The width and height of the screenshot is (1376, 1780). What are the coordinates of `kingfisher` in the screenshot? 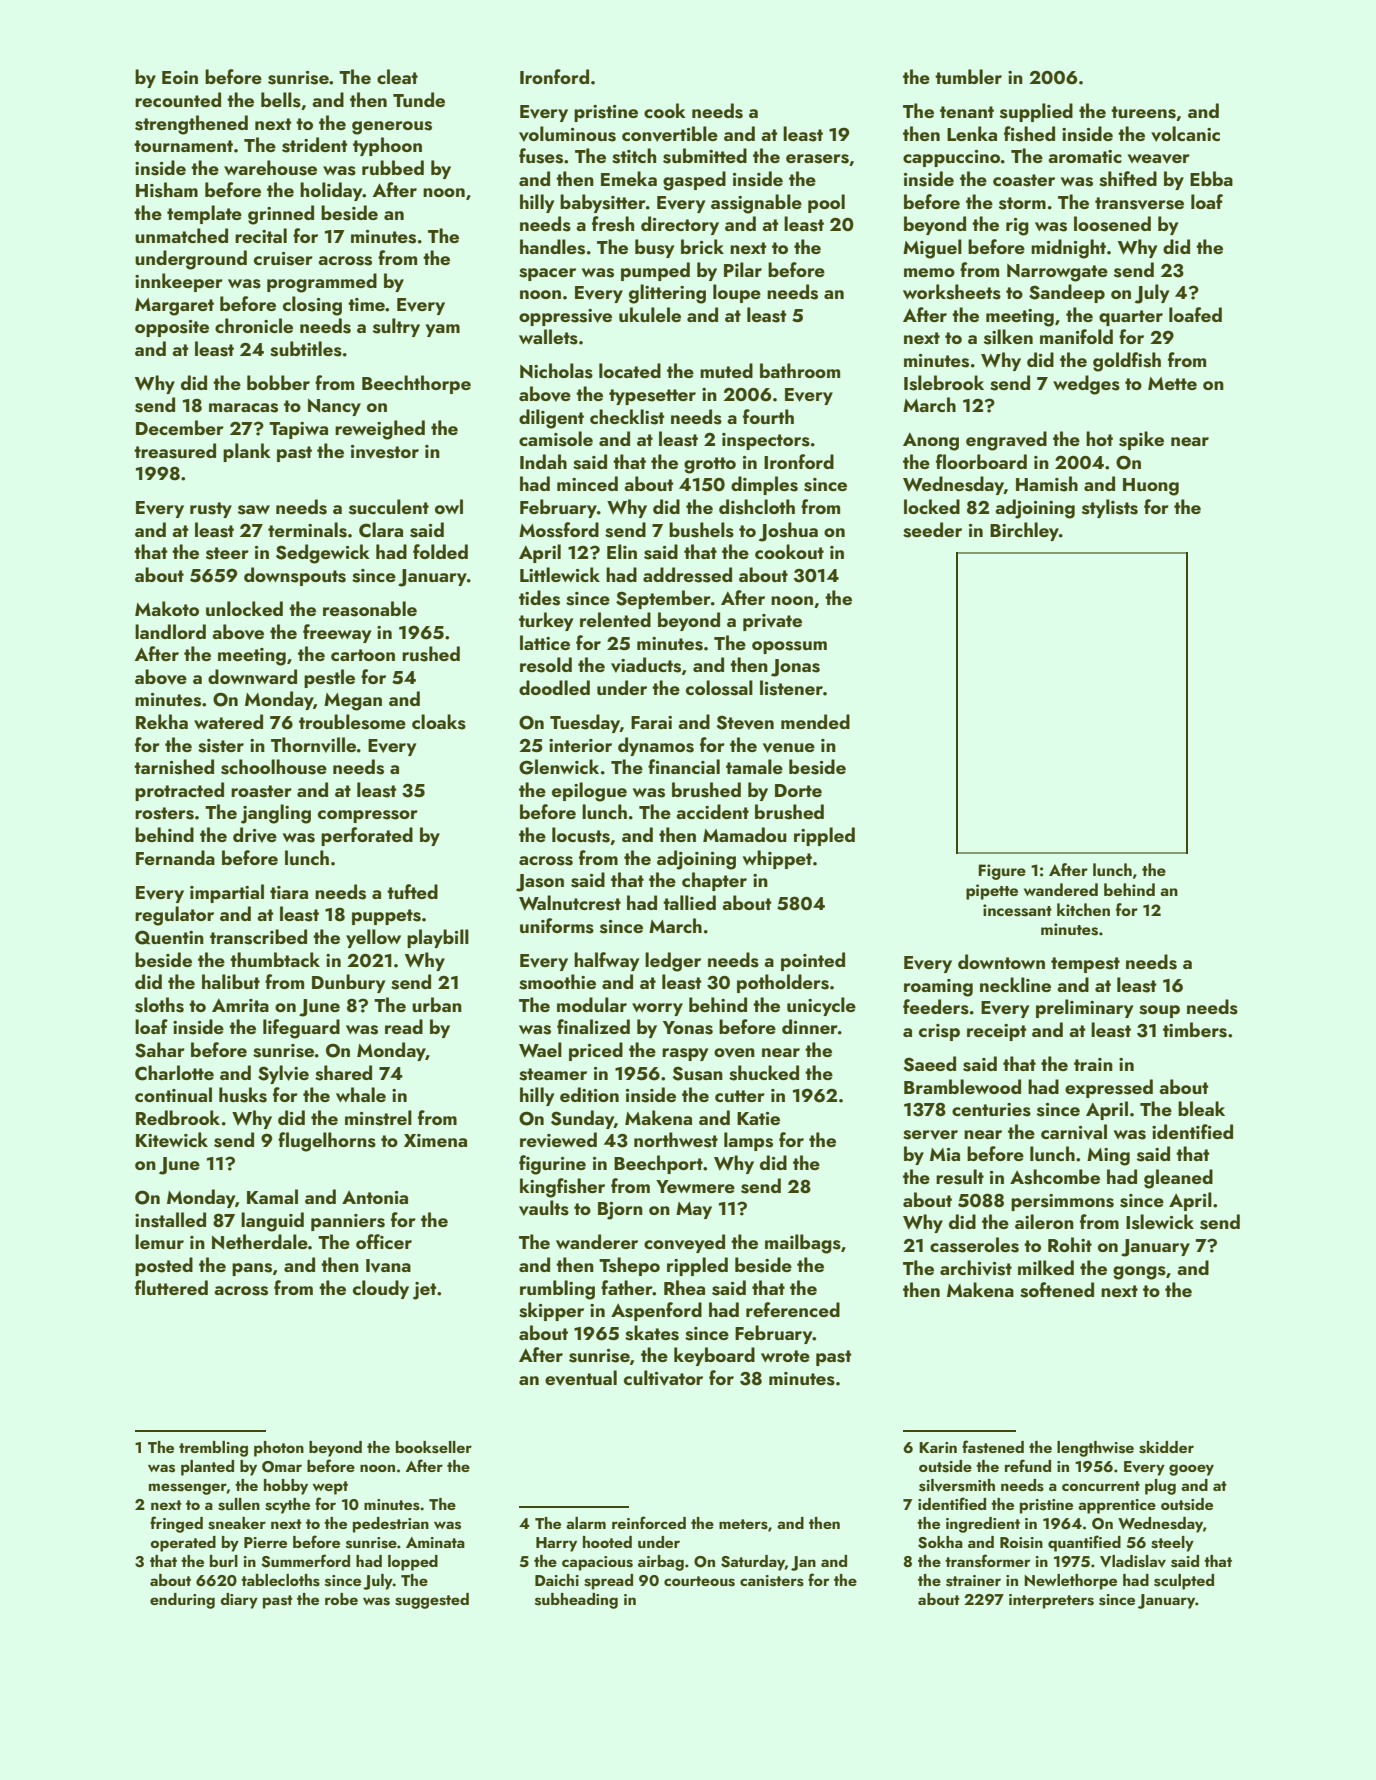 It's located at (562, 1188).
